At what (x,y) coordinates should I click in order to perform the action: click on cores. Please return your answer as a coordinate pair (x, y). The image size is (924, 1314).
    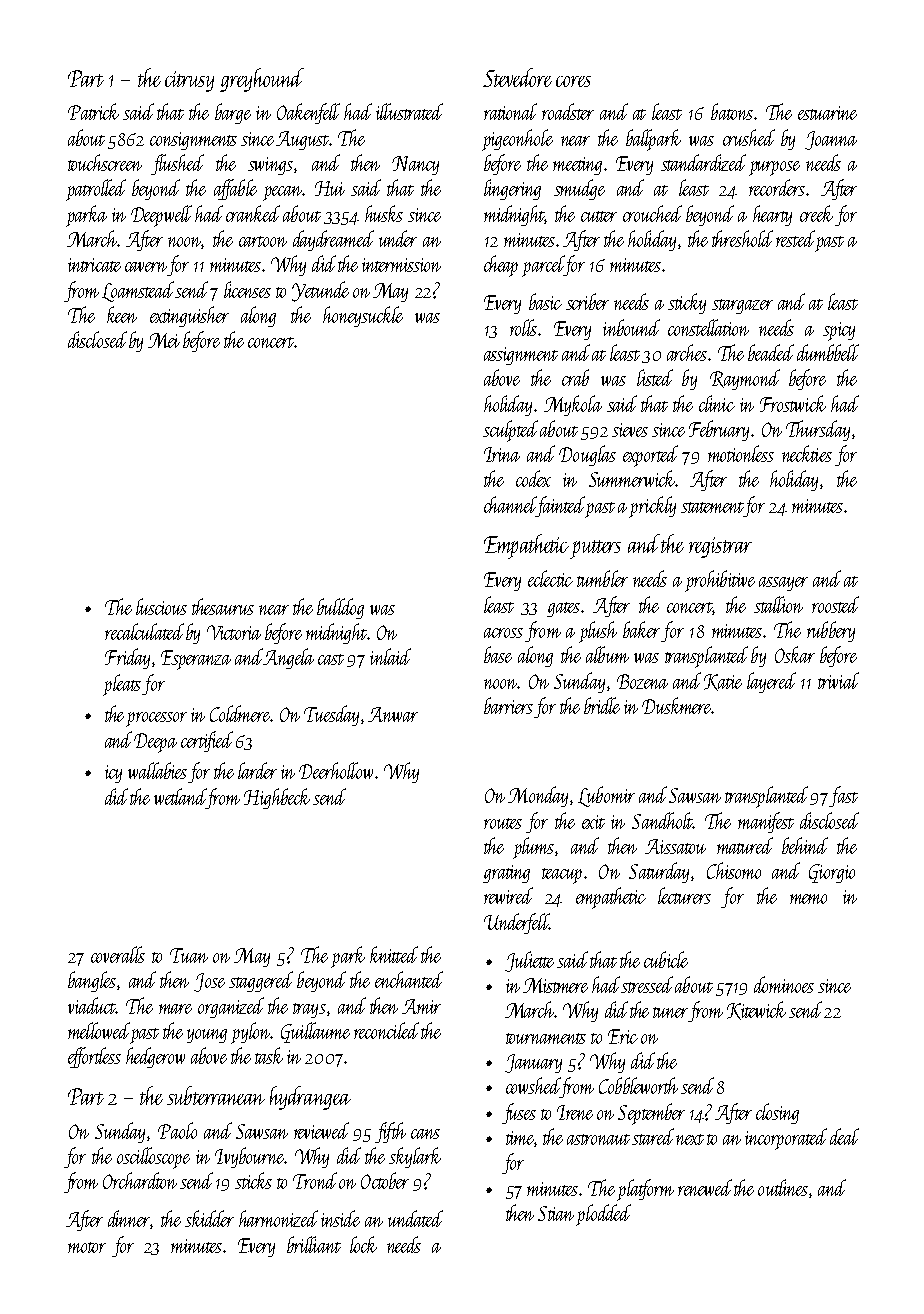
    Looking at the image, I should click on (573, 81).
